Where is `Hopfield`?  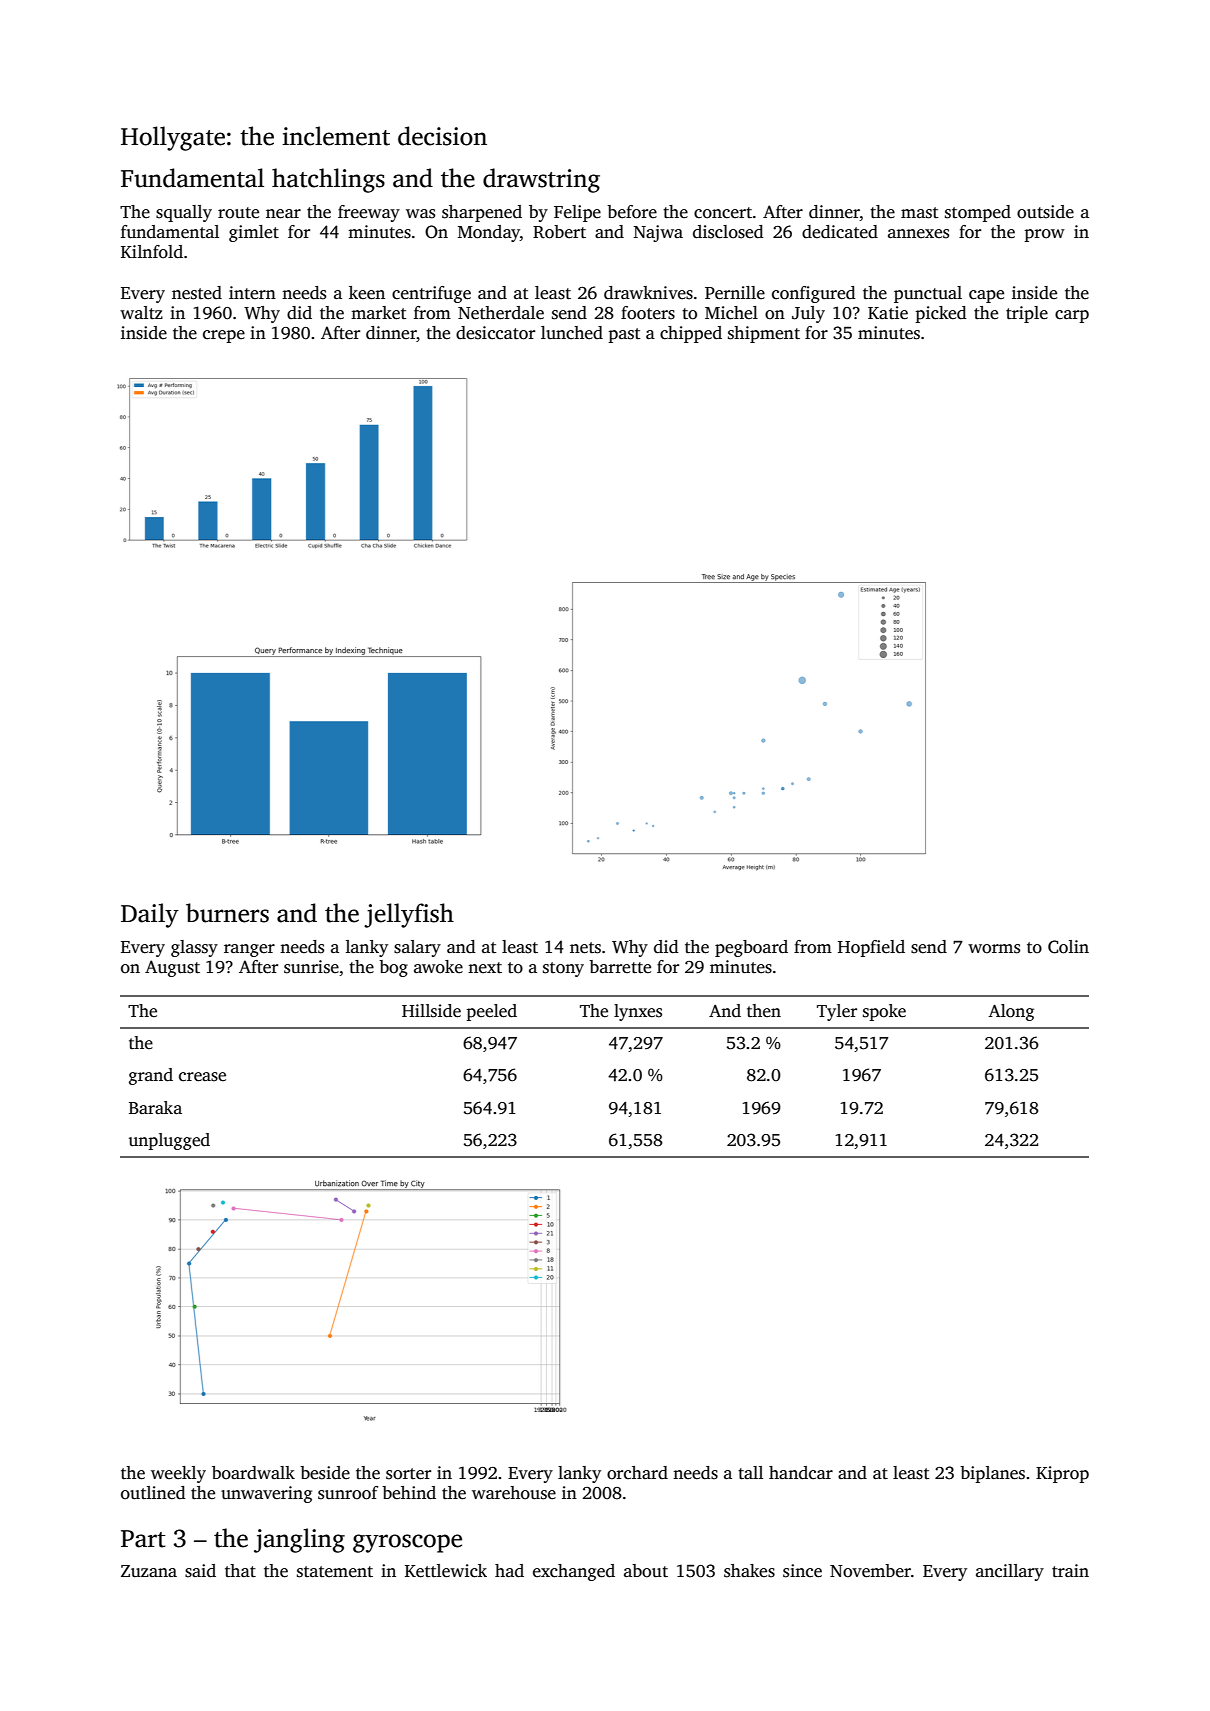 Hopfield is located at coordinates (871, 948).
